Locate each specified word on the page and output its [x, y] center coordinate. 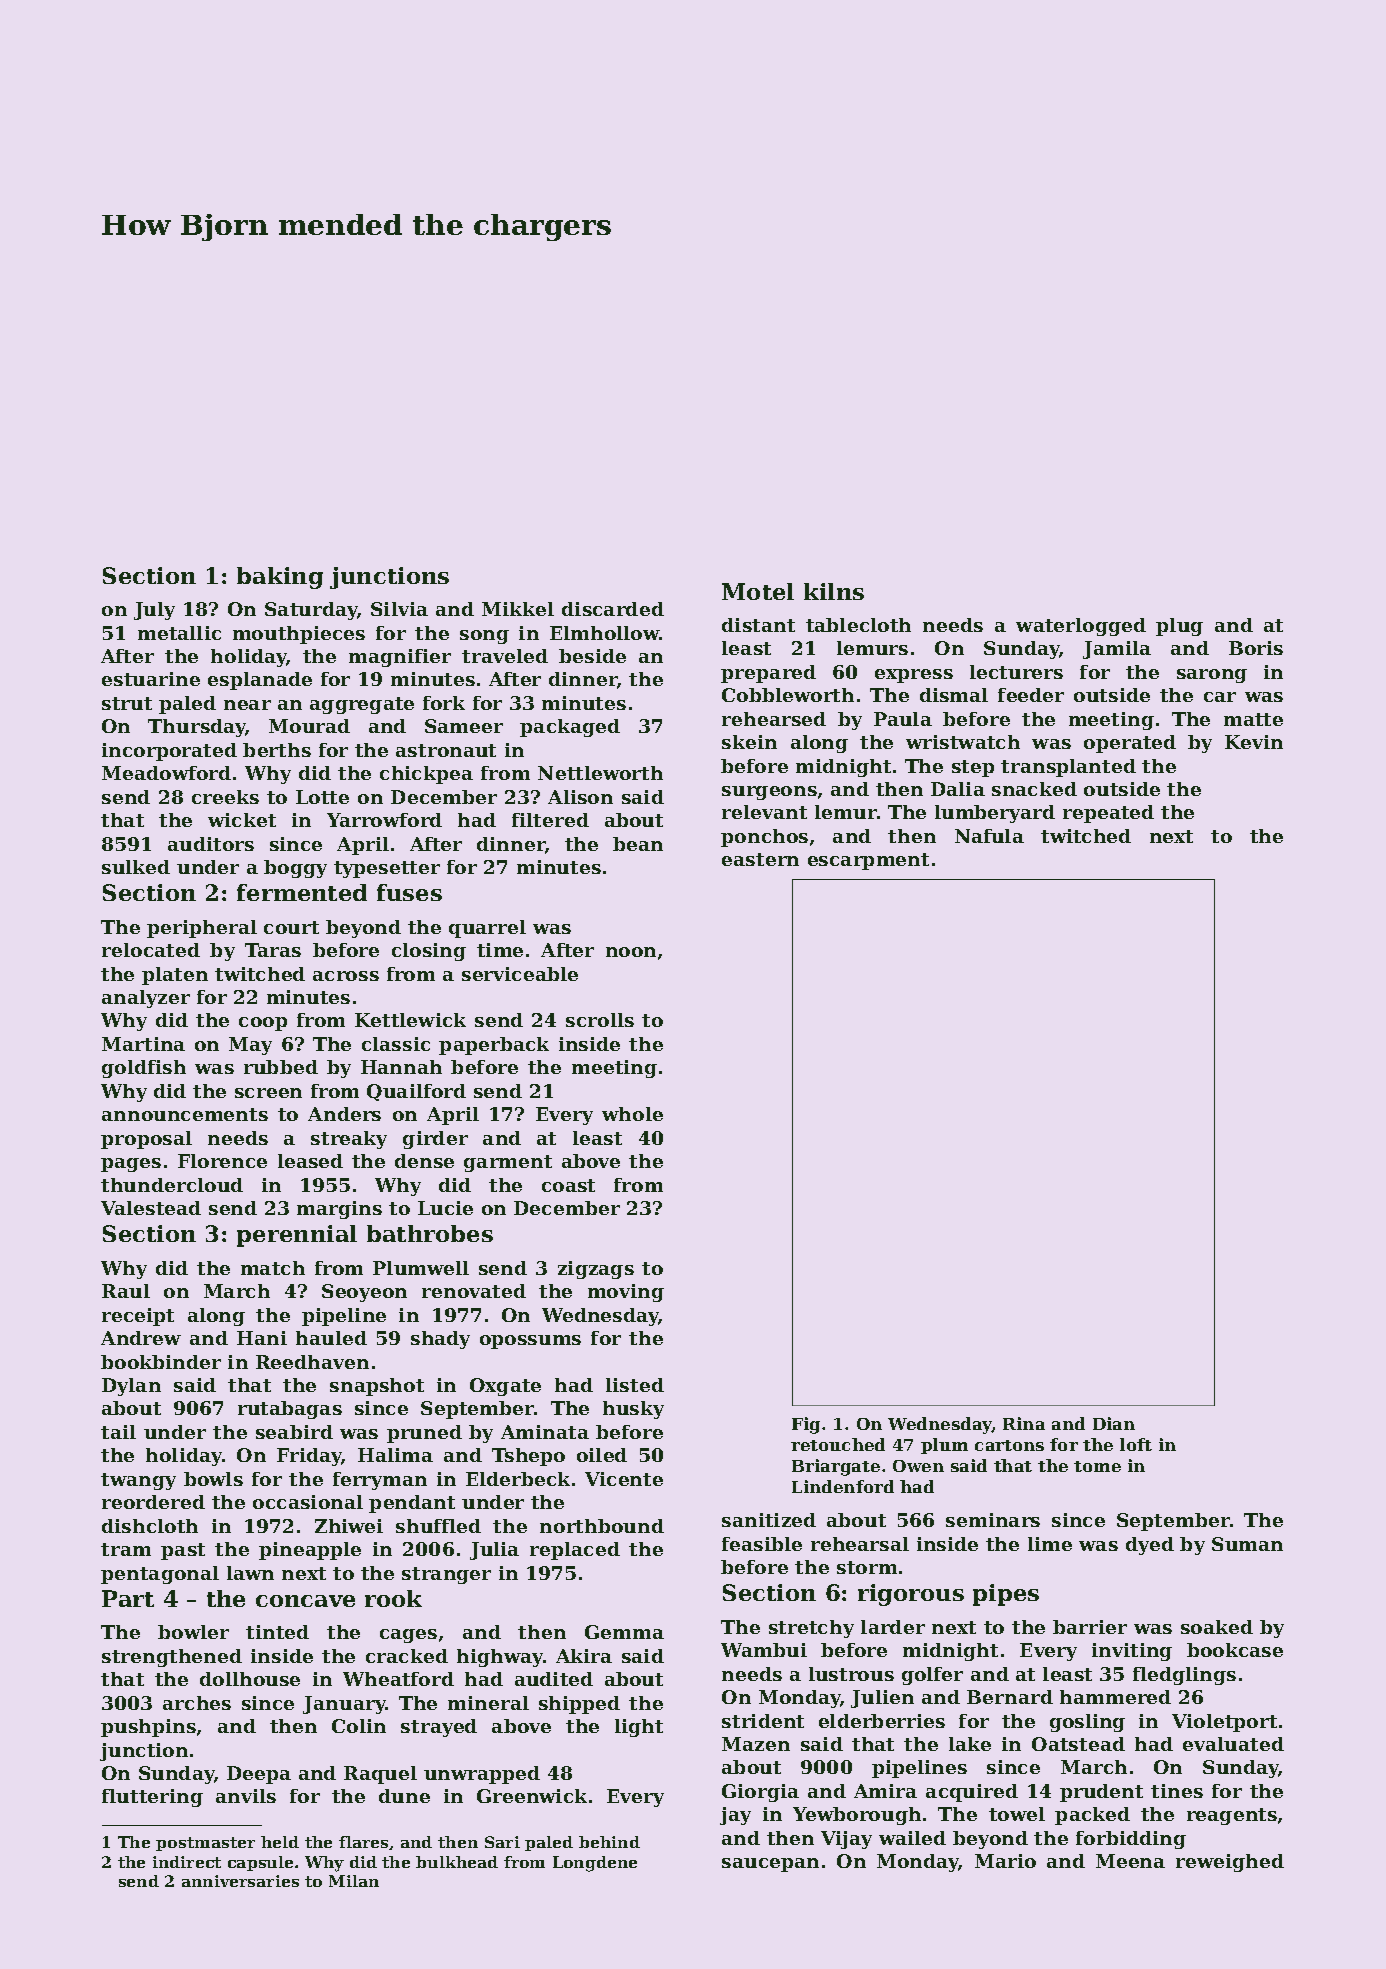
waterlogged [1081, 627]
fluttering [152, 1798]
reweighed [1230, 1863]
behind [609, 1842]
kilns [834, 591]
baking [280, 578]
